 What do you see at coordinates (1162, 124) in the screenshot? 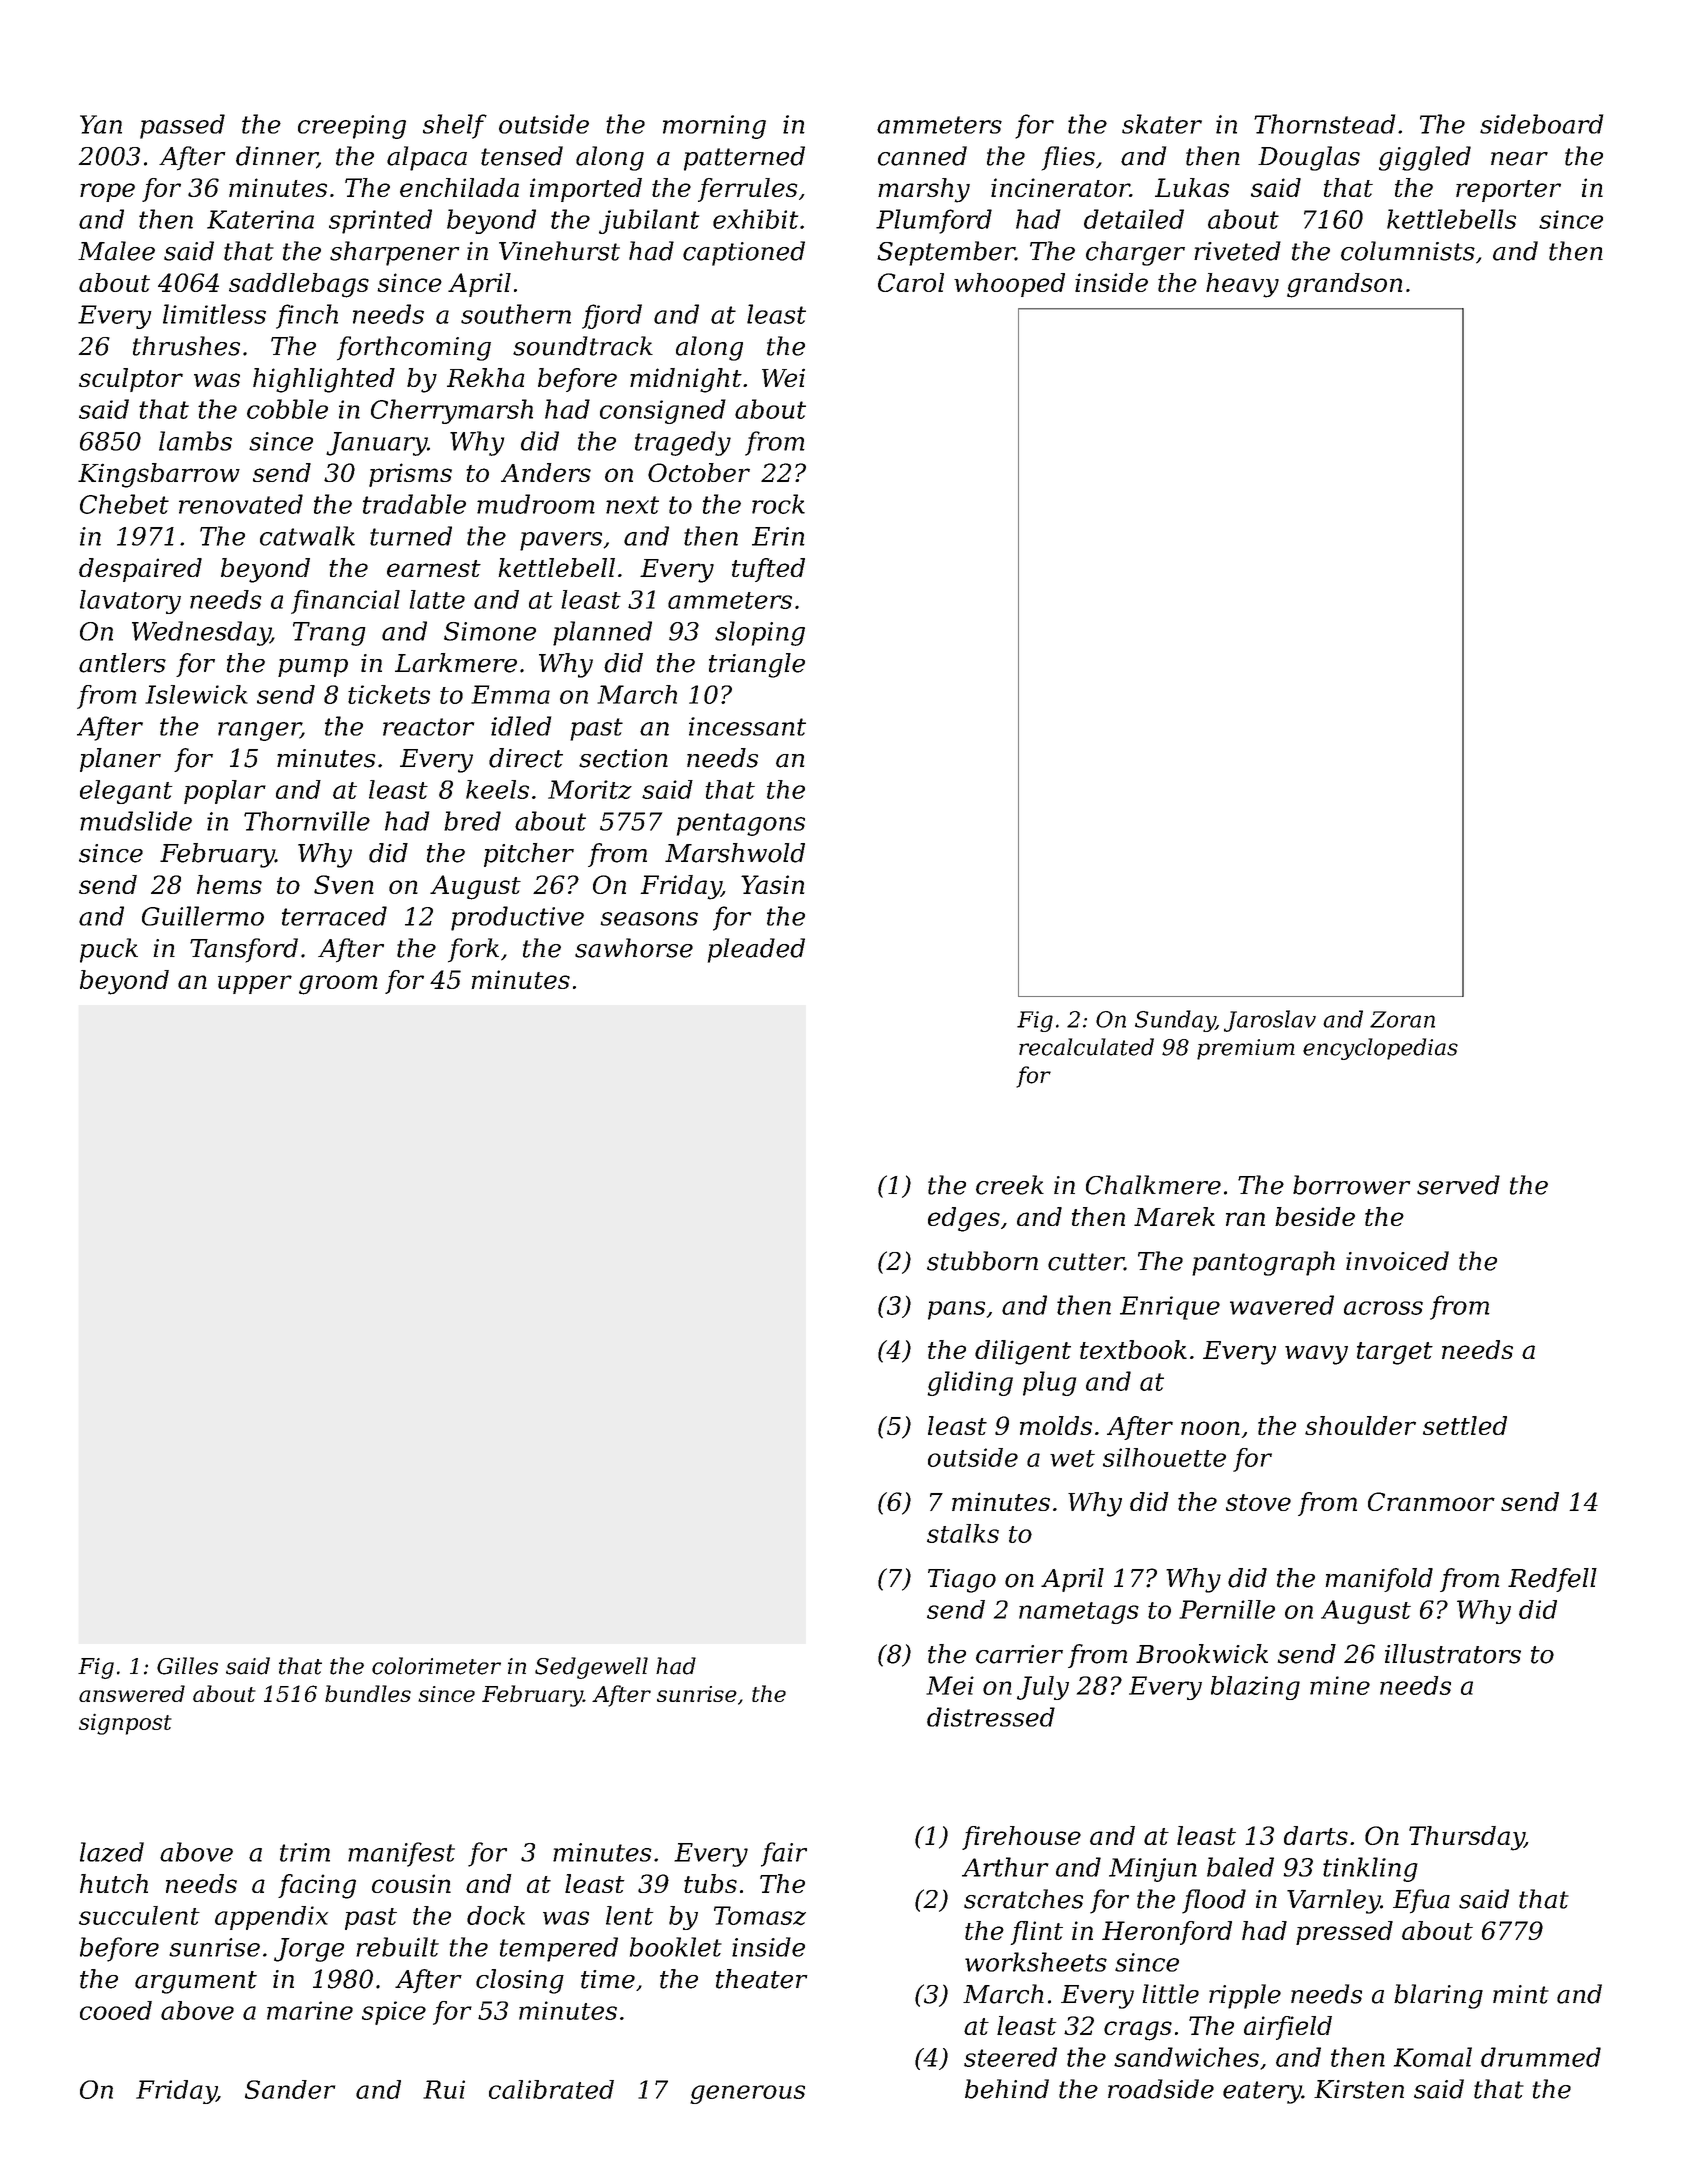
I see `skater` at bounding box center [1162, 124].
